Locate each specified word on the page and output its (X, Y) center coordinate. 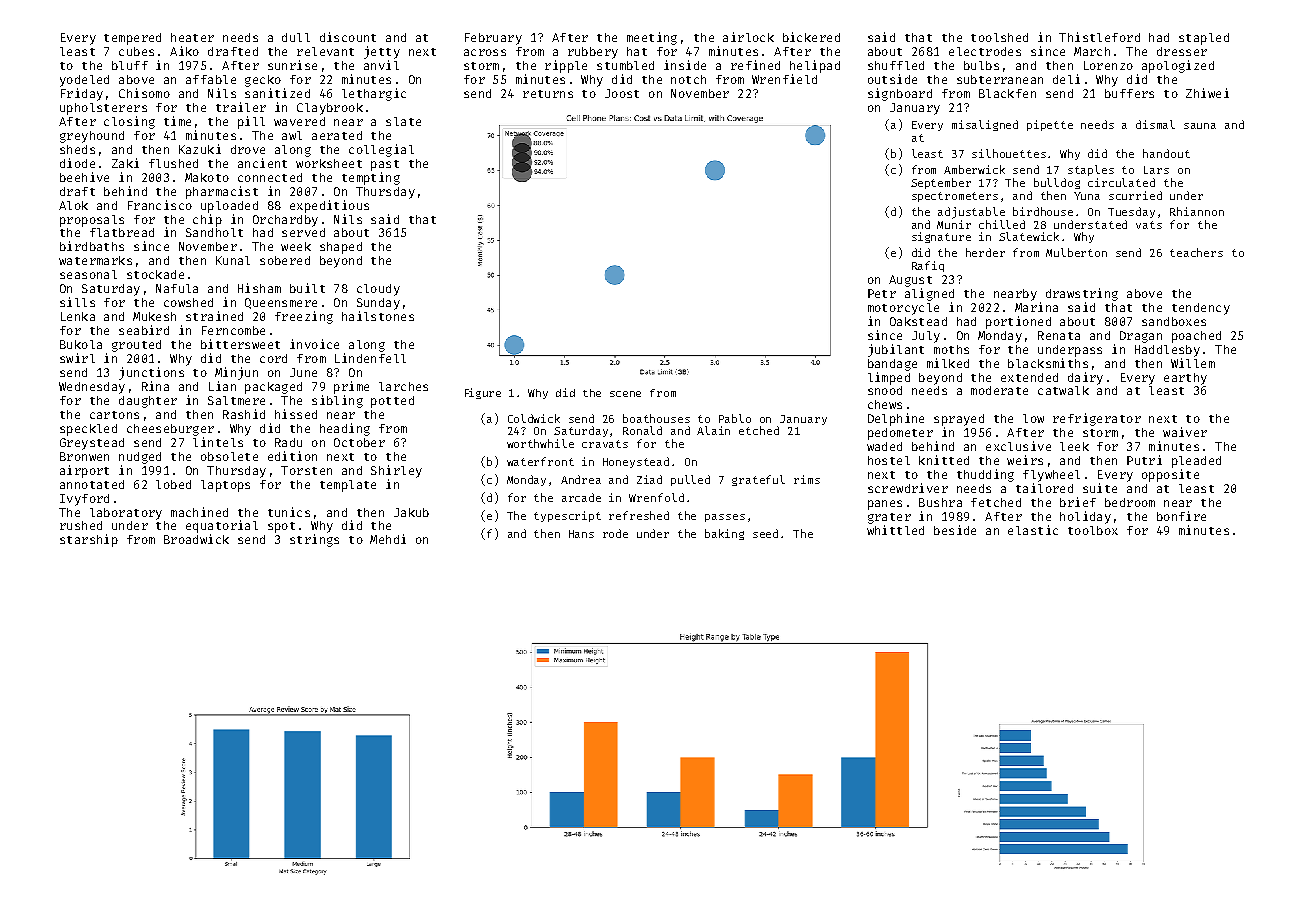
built (307, 288)
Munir (954, 224)
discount (348, 37)
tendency (1201, 309)
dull (296, 37)
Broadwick (196, 539)
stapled (1204, 39)
